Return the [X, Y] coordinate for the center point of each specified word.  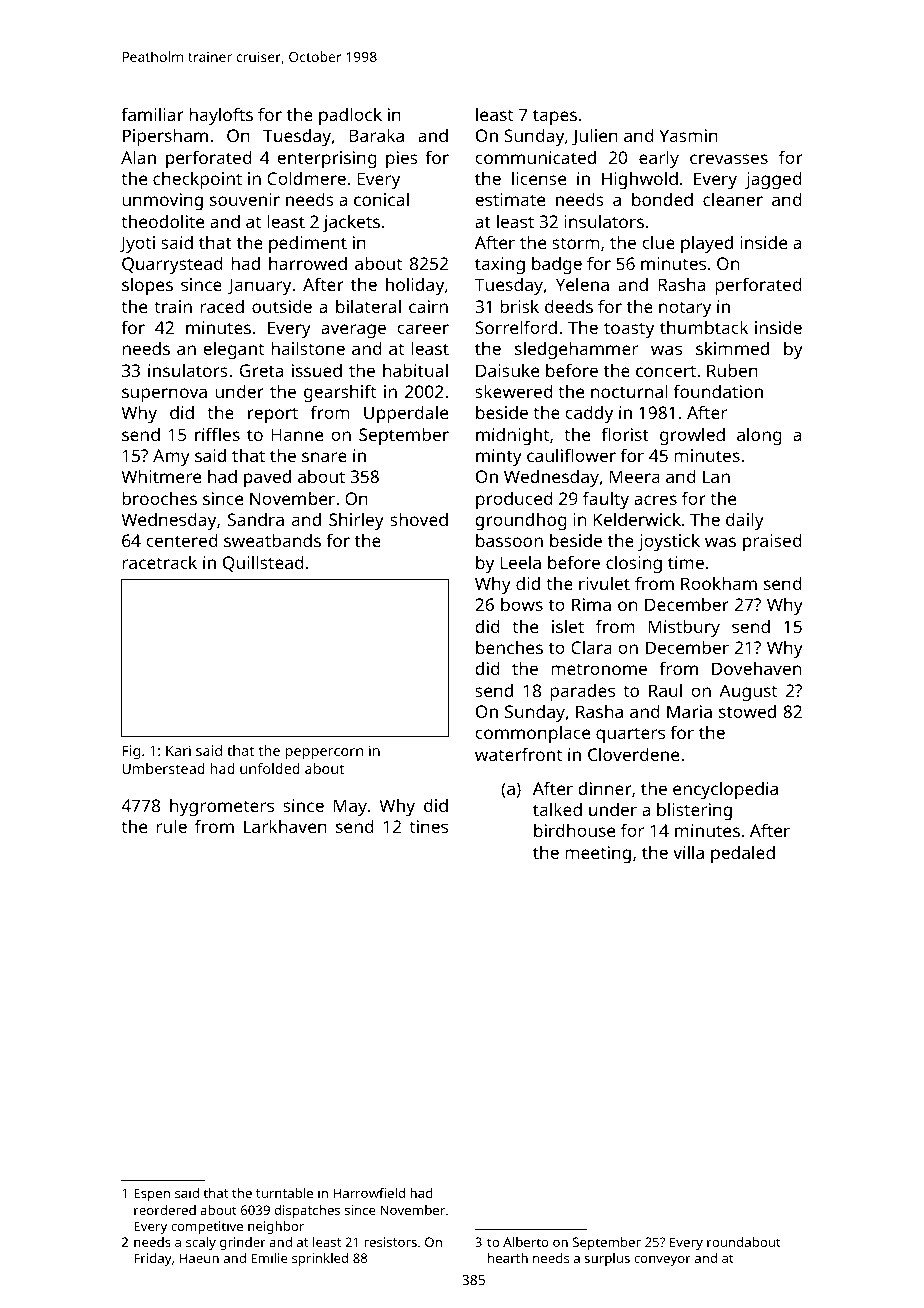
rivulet [604, 583]
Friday [153, 1259]
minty [499, 457]
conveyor [662, 1261]
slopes [147, 286]
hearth [508, 1258]
